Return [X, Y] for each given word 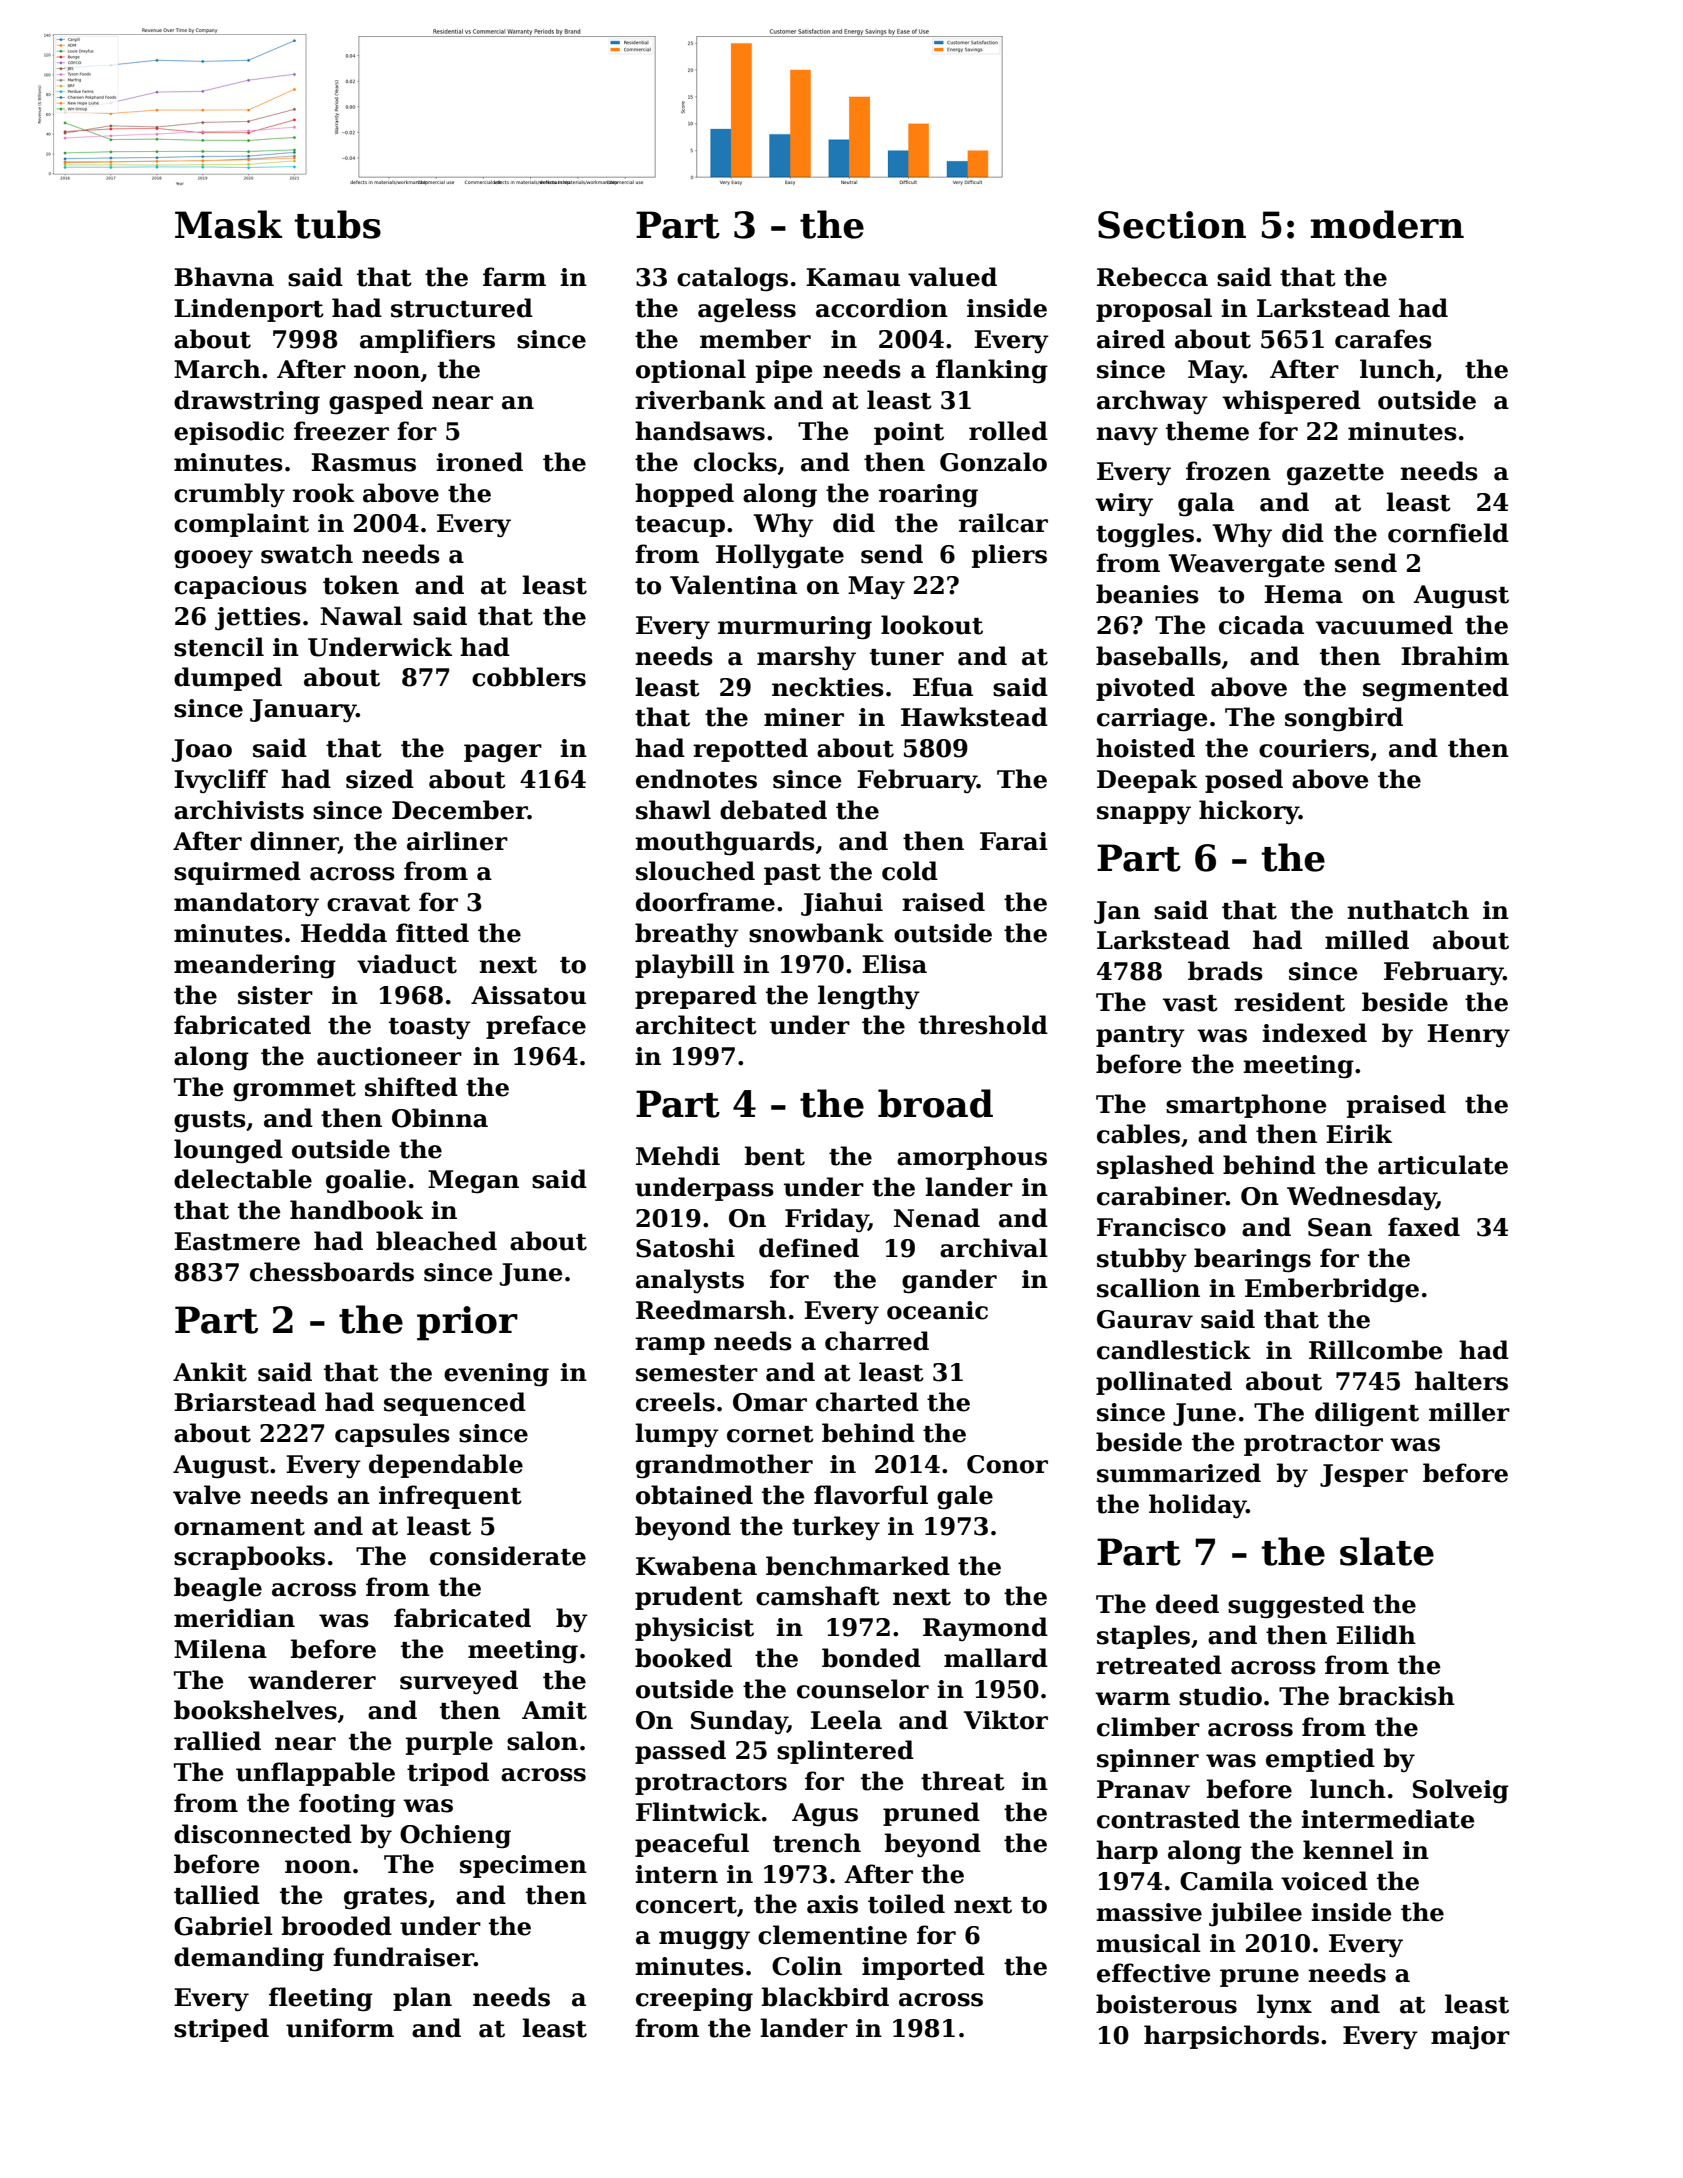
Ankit [210, 1372]
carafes [1383, 339]
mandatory [246, 904]
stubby [1142, 1260]
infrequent [450, 1497]
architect [696, 1025]
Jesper [1364, 1475]
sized [380, 779]
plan [422, 1999]
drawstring [247, 402]
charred [877, 1341]
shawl [673, 810]
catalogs [732, 279]
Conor [1007, 1464]
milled [1367, 940]
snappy [1144, 815]
